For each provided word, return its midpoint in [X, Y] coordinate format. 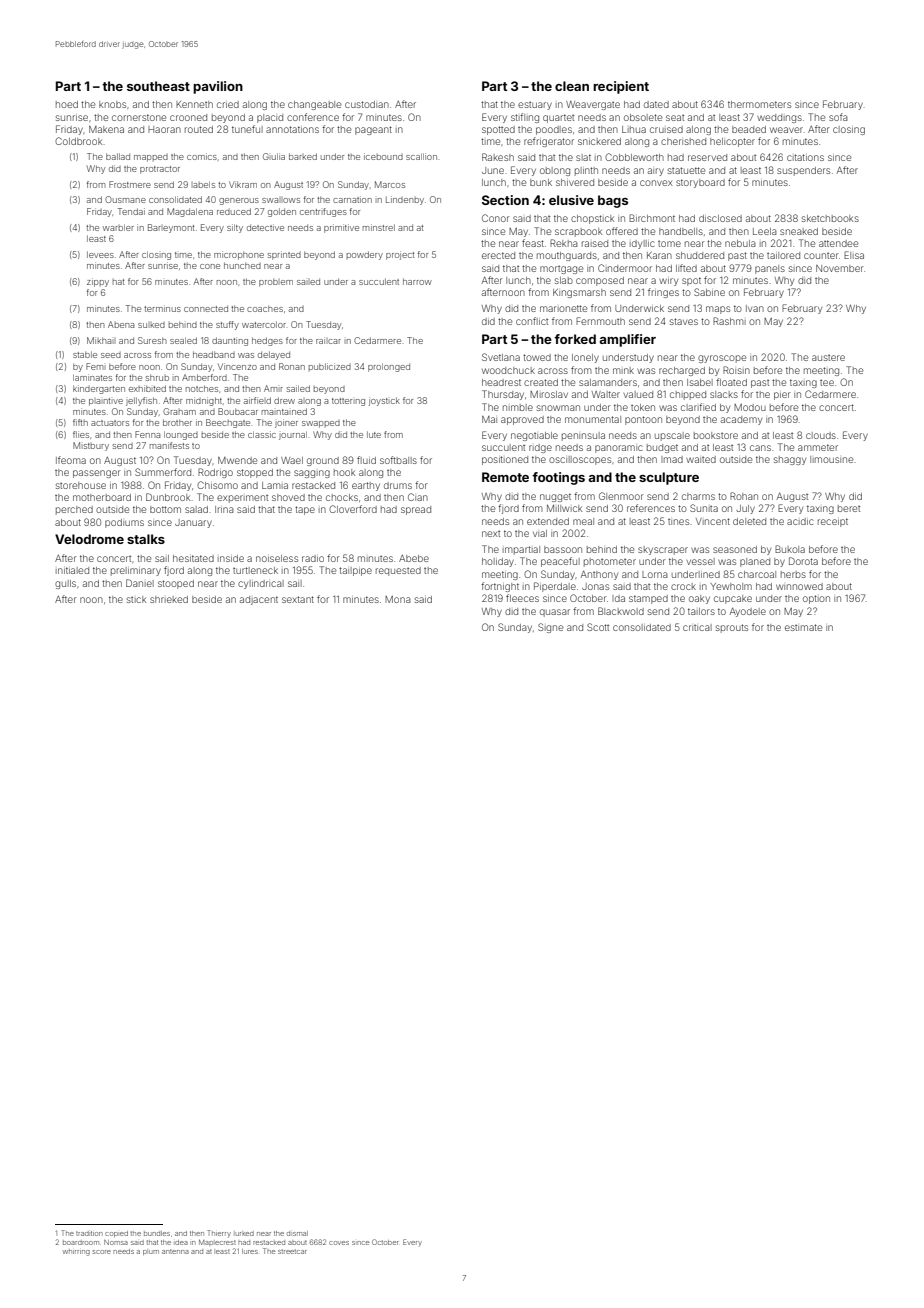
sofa [838, 117]
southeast [158, 86]
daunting [230, 341]
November [840, 268]
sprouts [732, 628]
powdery [365, 255]
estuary [535, 106]
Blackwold [621, 611]
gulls [65, 584]
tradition [89, 1233]
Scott [598, 627]
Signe [550, 628]
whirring [76, 1252]
